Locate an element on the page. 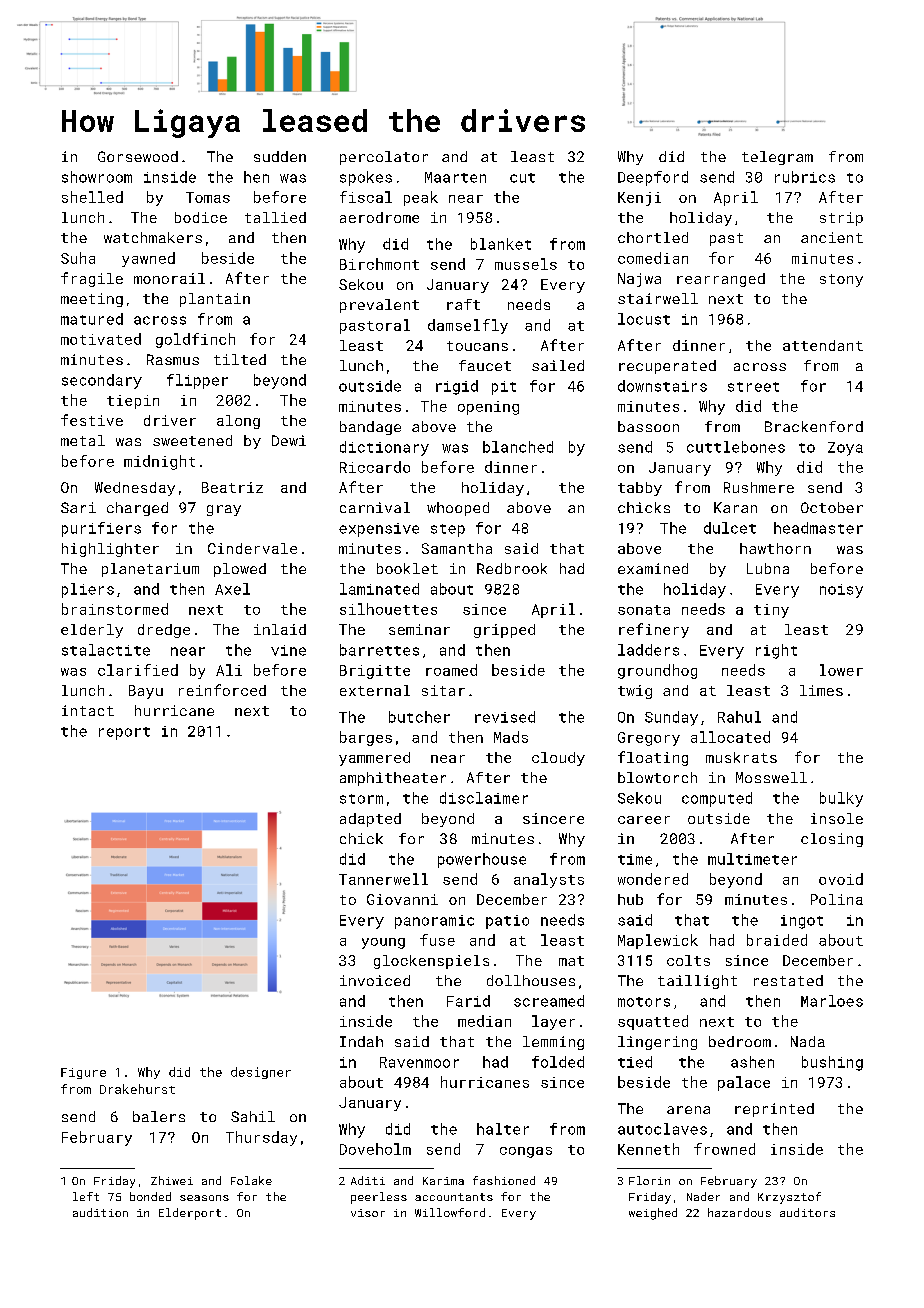 The image size is (924, 1308). planetarium is located at coordinates (150, 570).
